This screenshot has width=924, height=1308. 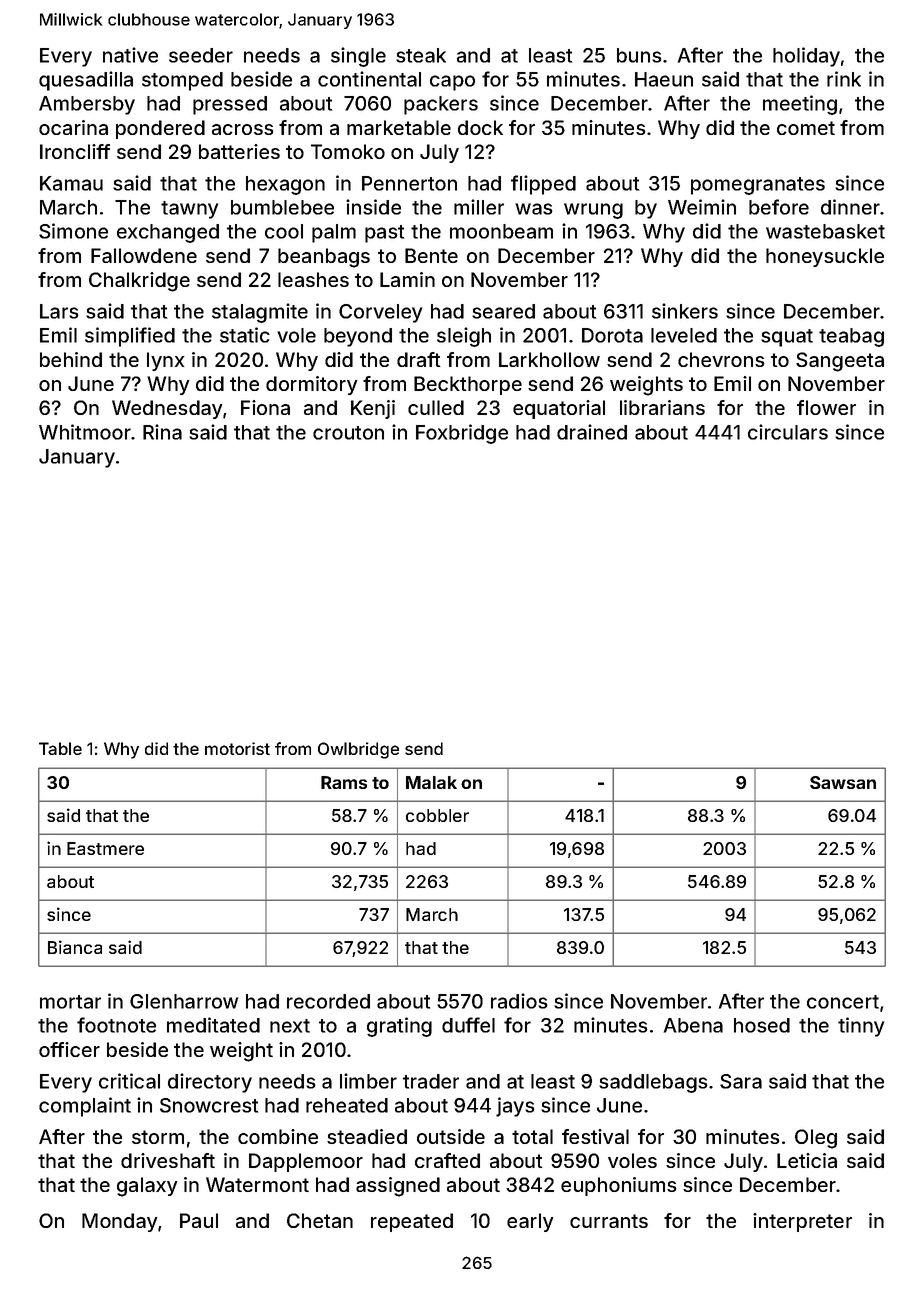 I want to click on librarians, so click(x=662, y=407).
